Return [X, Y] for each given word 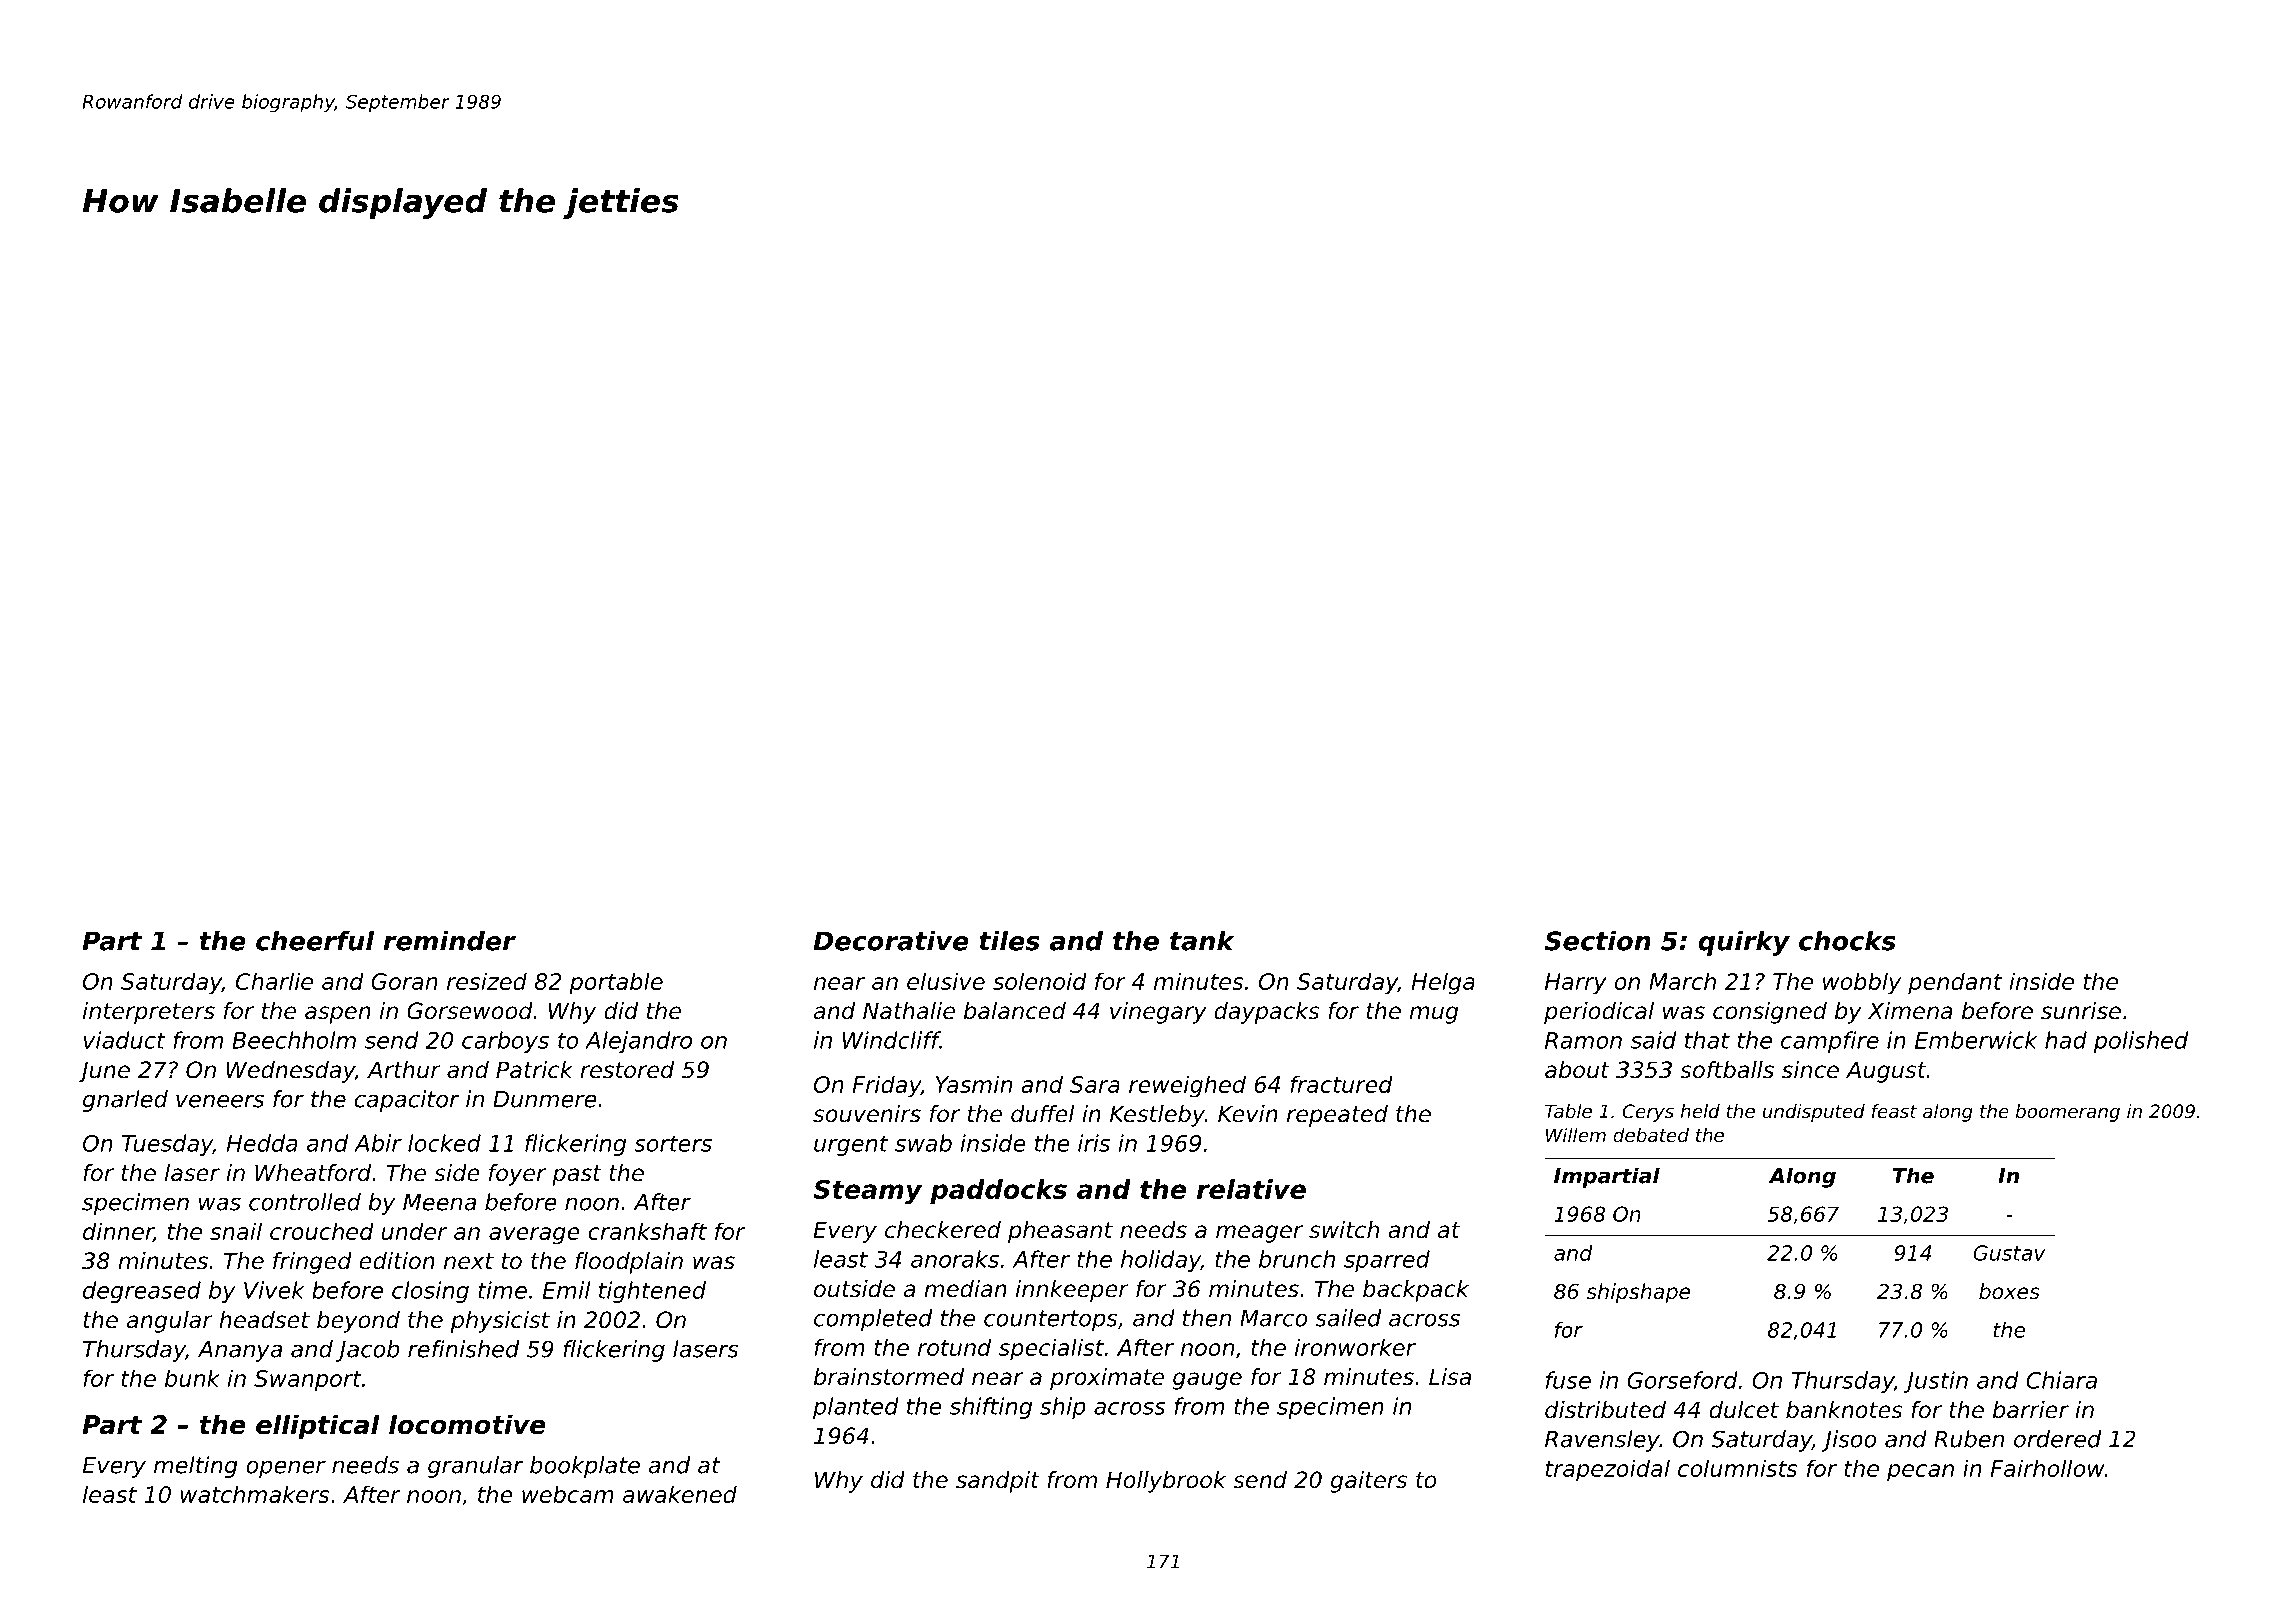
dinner [118, 1232]
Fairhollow [2048, 1468]
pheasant [1060, 1232]
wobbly [1862, 983]
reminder [449, 941]
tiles [1009, 941]
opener [286, 1469]
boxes [2009, 1291]
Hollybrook [1166, 1482]
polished [2141, 1042]
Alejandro [638, 1042]
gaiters [1369, 1482]
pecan [1920, 1473]
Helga [1443, 983]
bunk [192, 1378]
